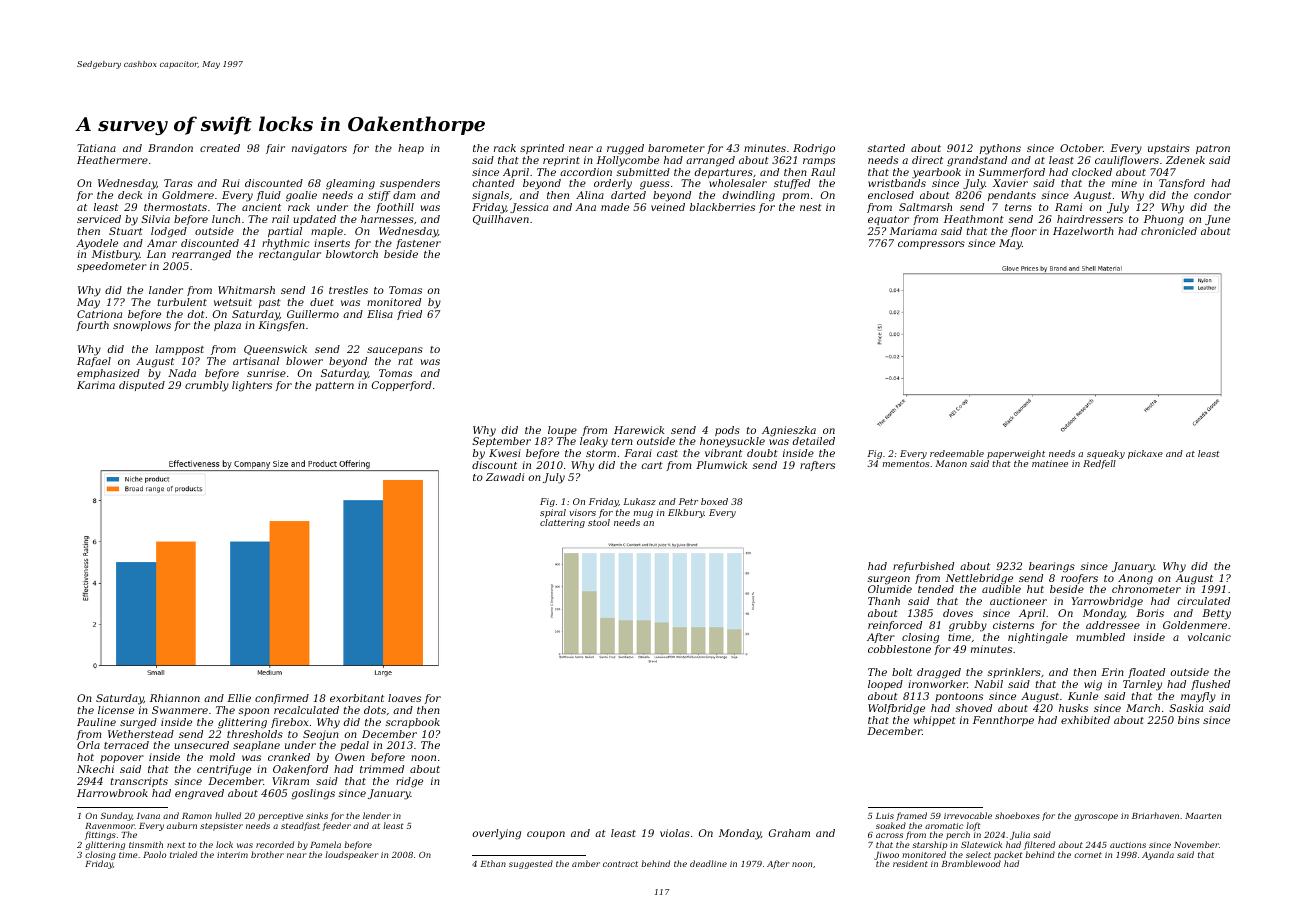 The width and height of the screenshot is (1308, 924). What do you see at coordinates (352, 254) in the screenshot?
I see `blowtorch` at bounding box center [352, 254].
